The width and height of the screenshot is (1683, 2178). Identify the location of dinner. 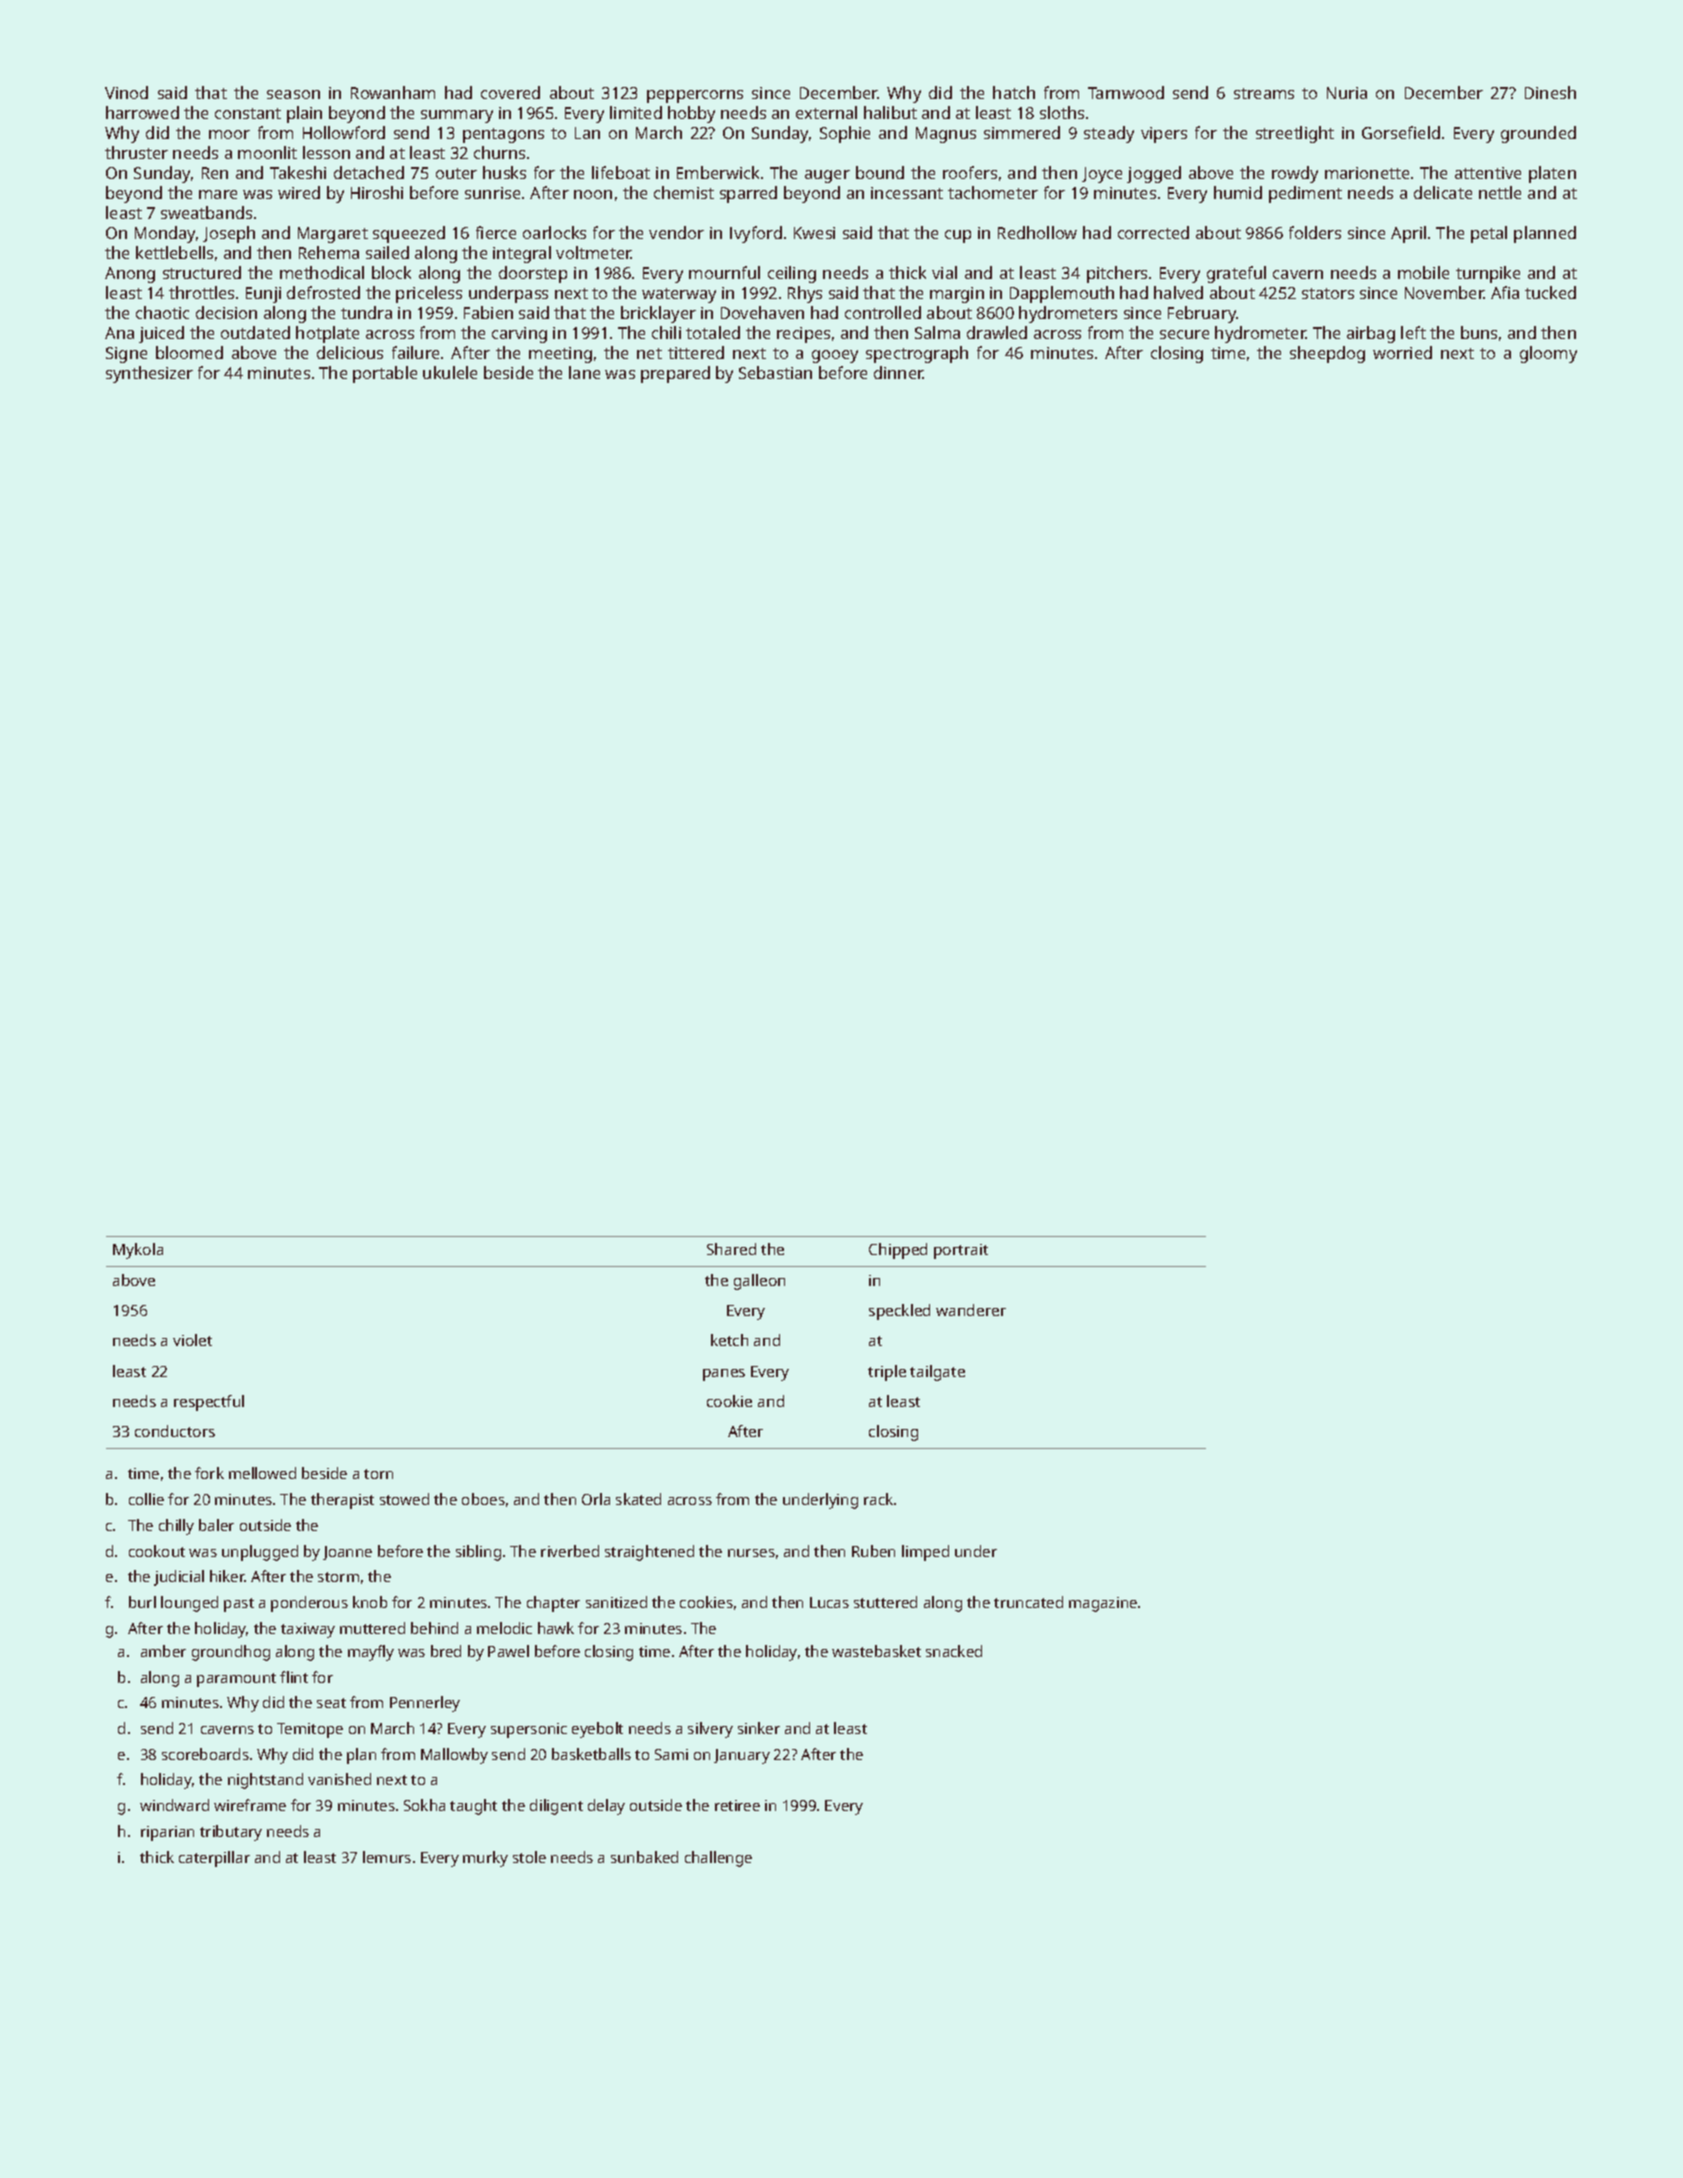
(898, 372).
